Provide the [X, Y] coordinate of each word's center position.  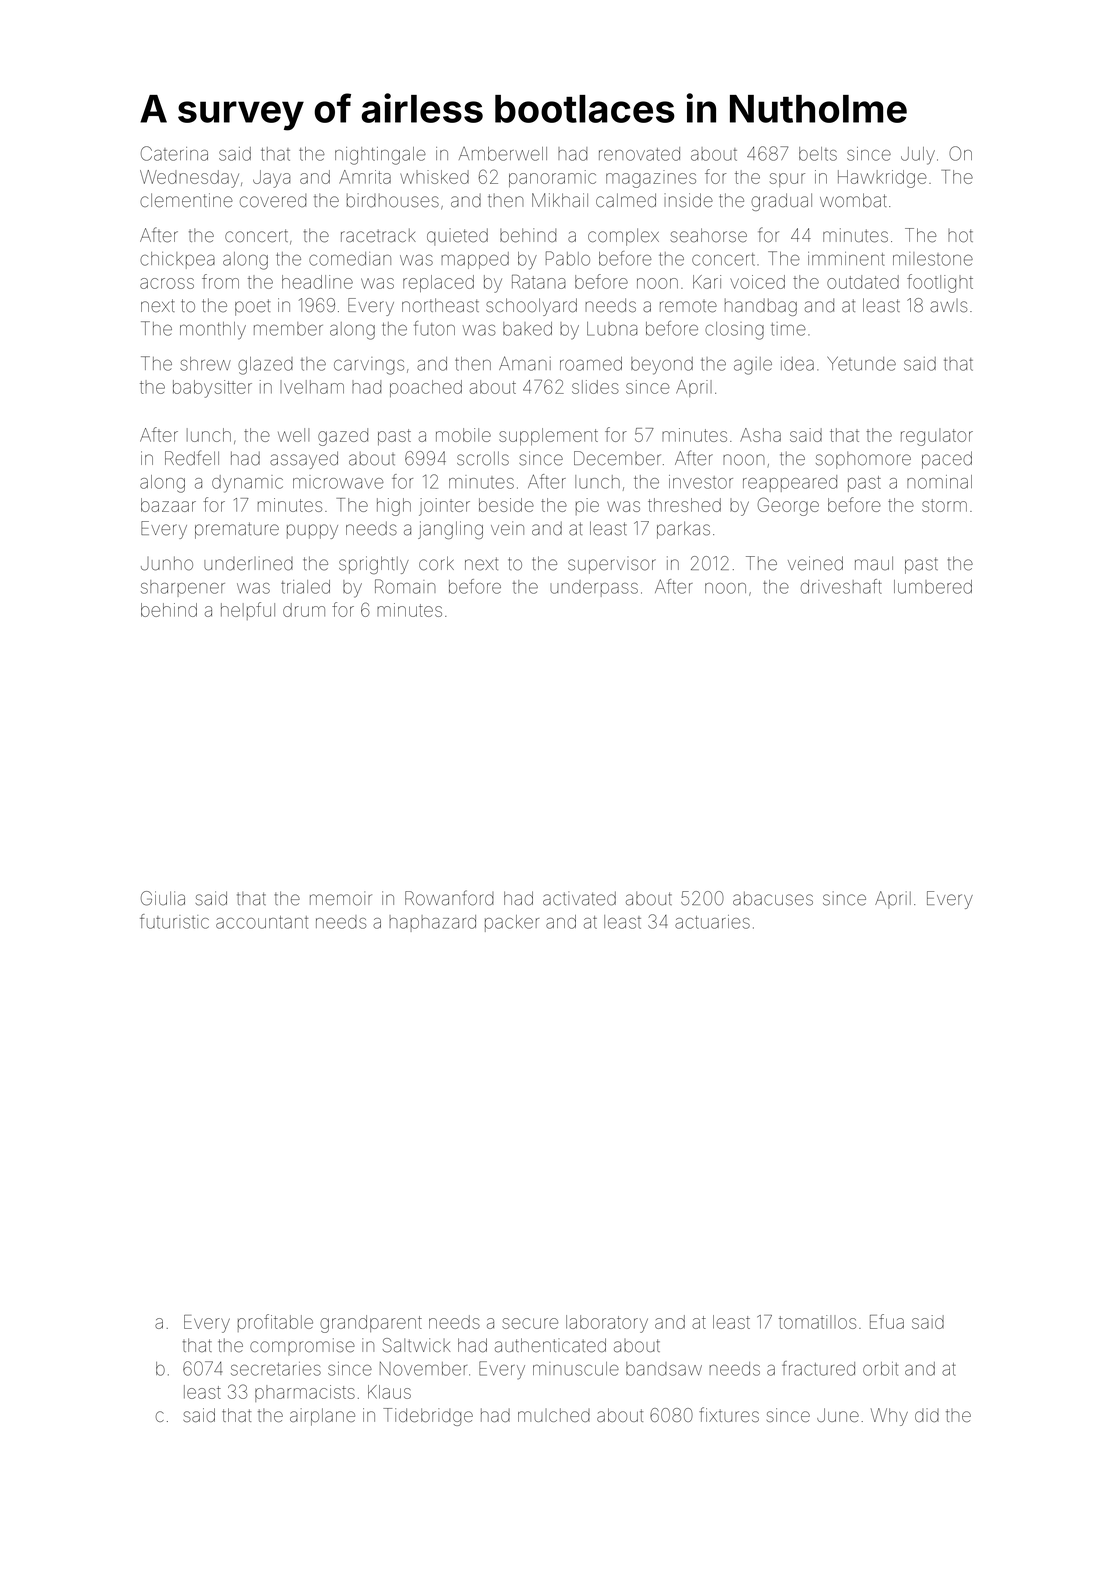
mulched [554, 1415]
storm [944, 505]
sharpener [183, 588]
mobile [463, 435]
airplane [322, 1417]
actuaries [712, 922]
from [220, 281]
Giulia [163, 898]
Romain [405, 586]
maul [874, 563]
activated [579, 898]
